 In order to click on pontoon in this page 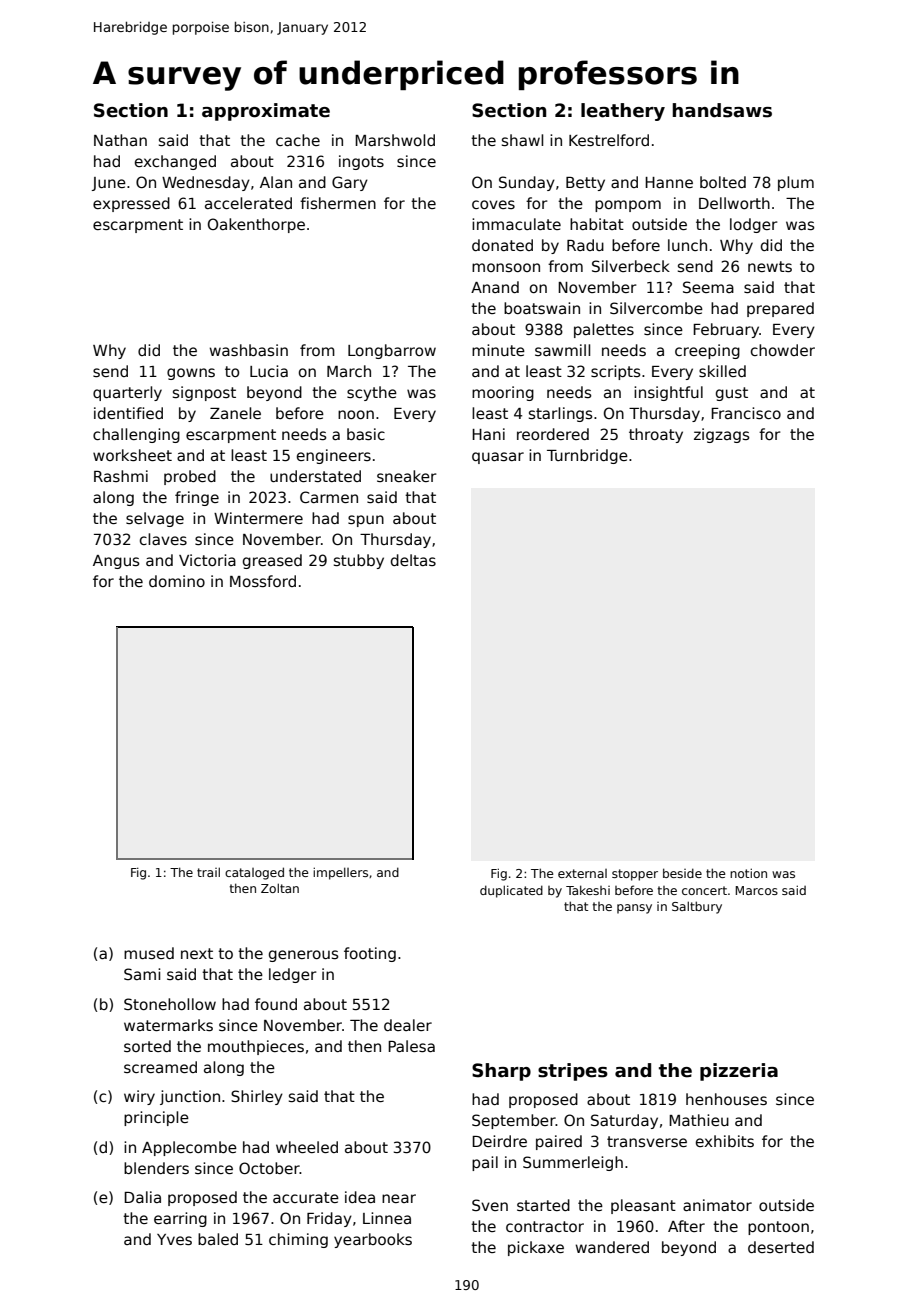, I will do `click(778, 1228)`.
